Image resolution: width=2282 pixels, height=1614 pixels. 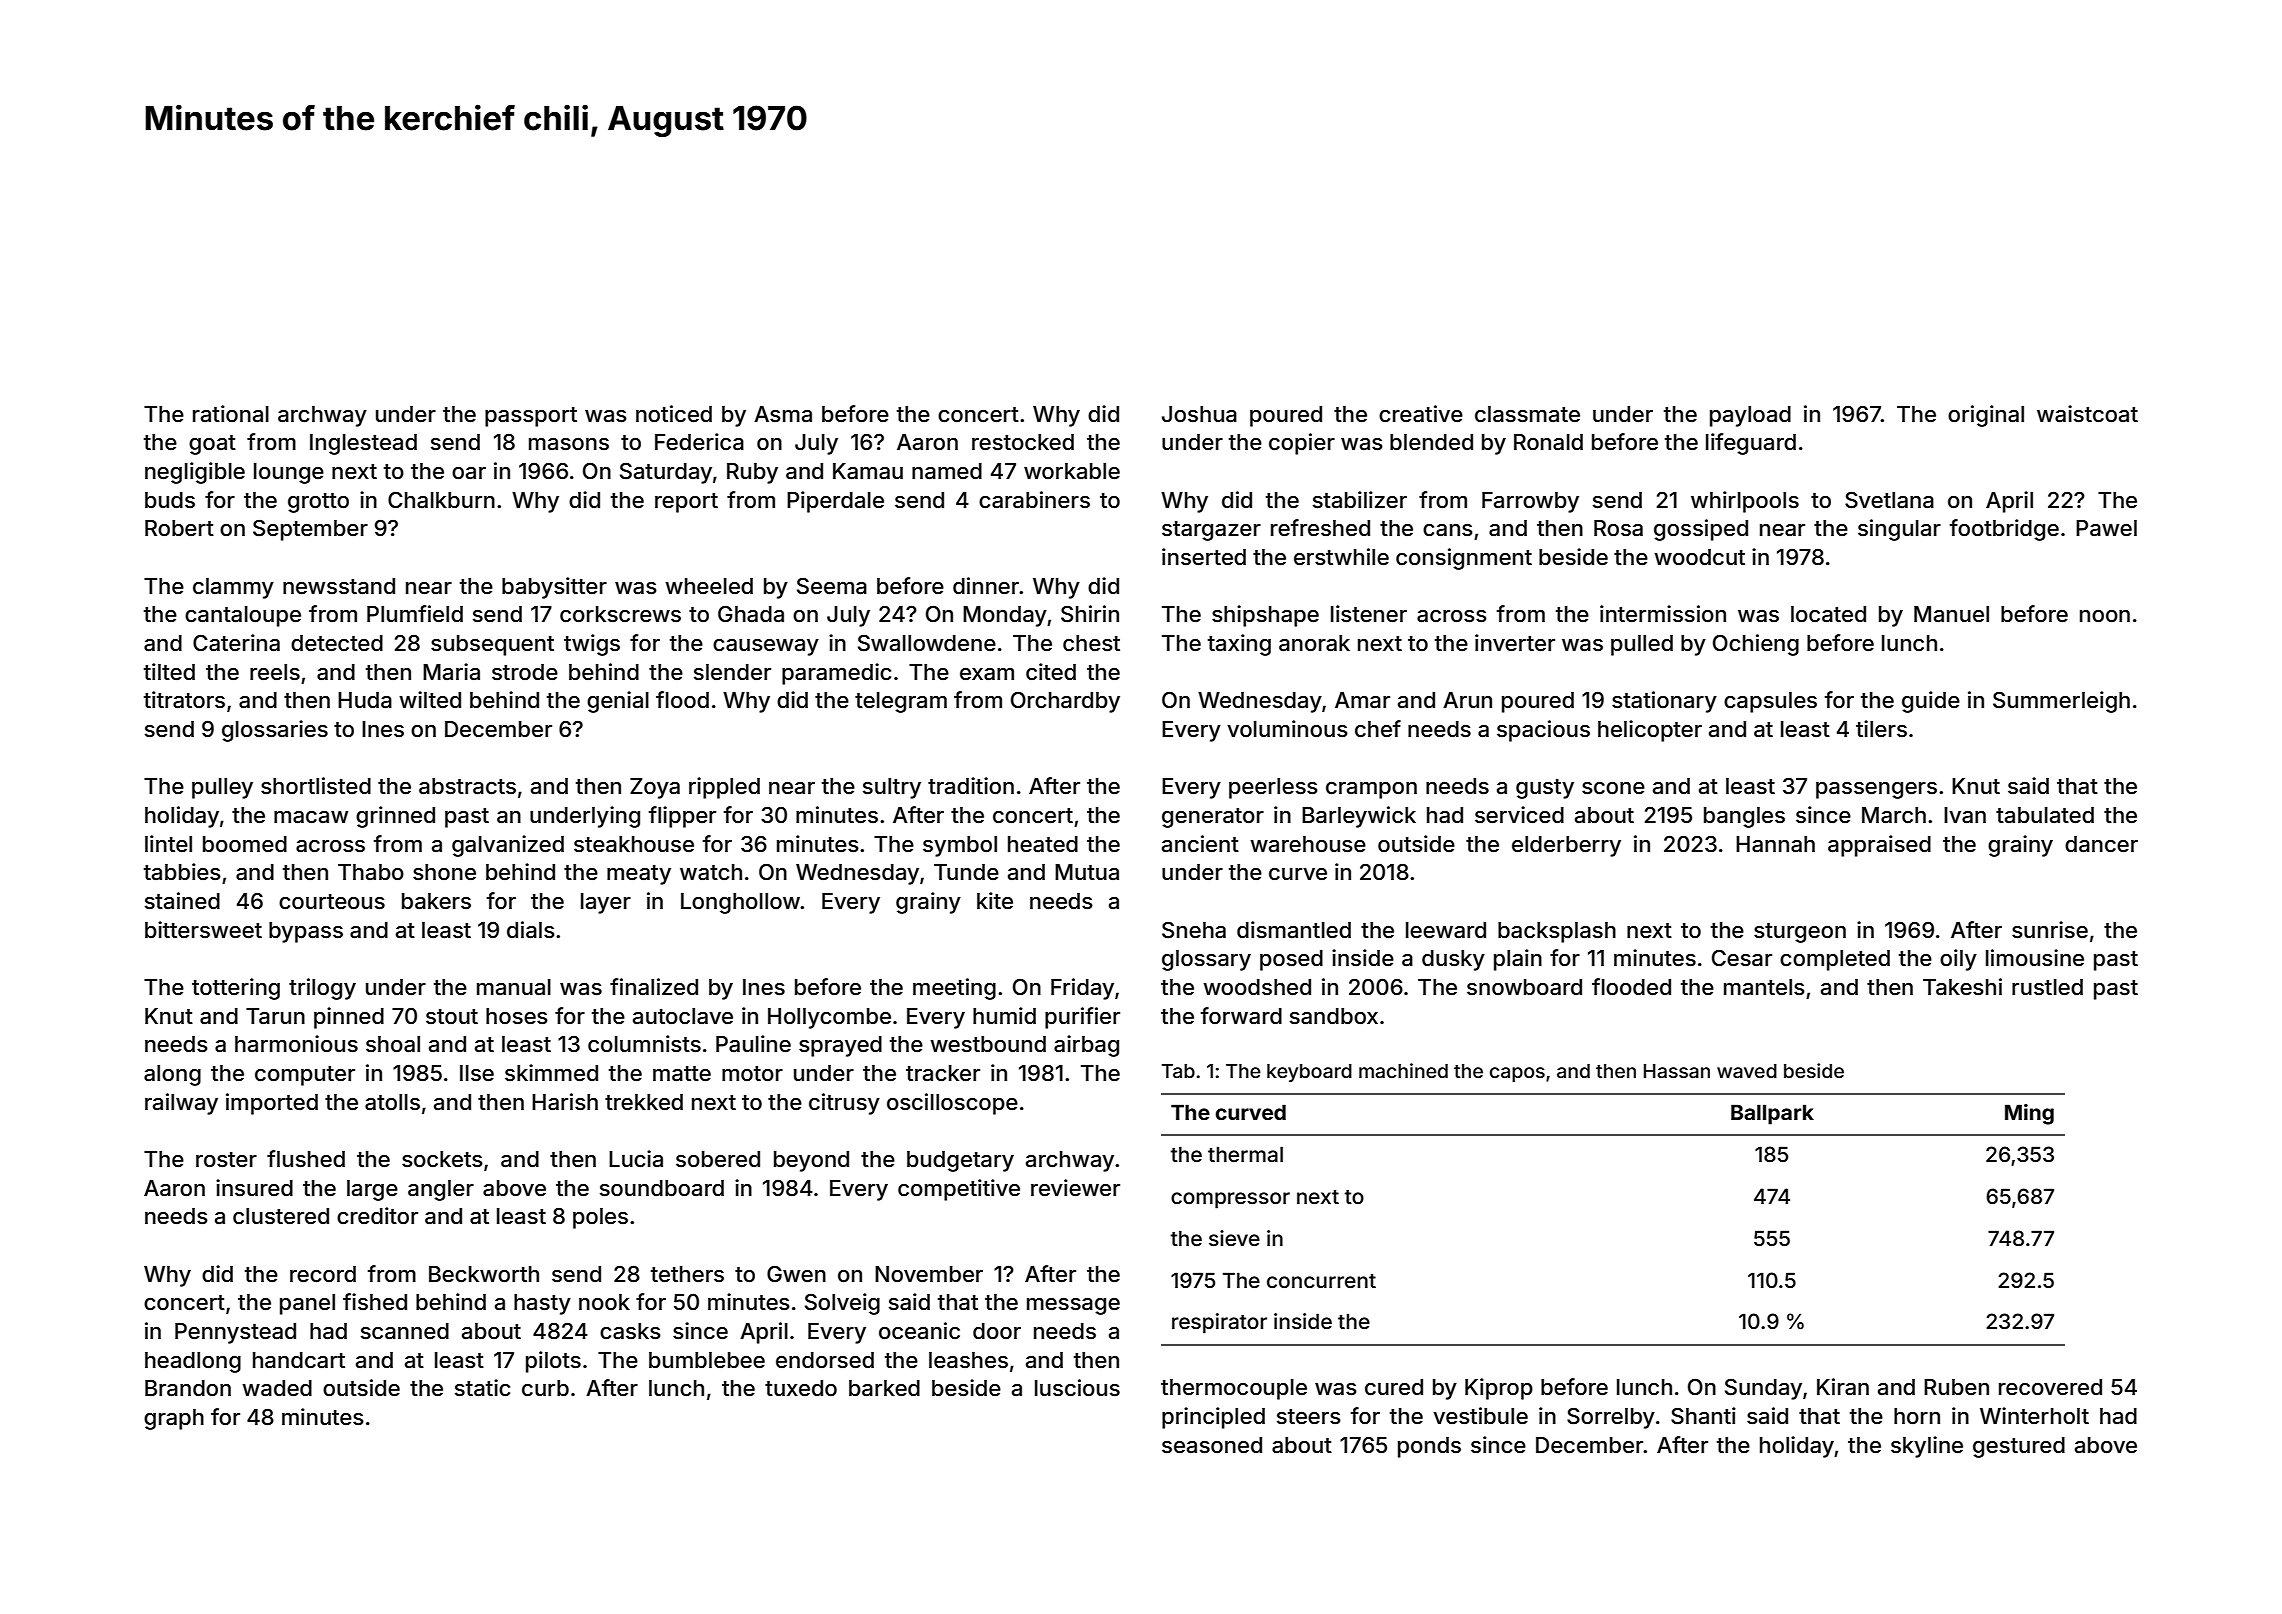 What do you see at coordinates (1421, 414) in the image?
I see `creative` at bounding box center [1421, 414].
